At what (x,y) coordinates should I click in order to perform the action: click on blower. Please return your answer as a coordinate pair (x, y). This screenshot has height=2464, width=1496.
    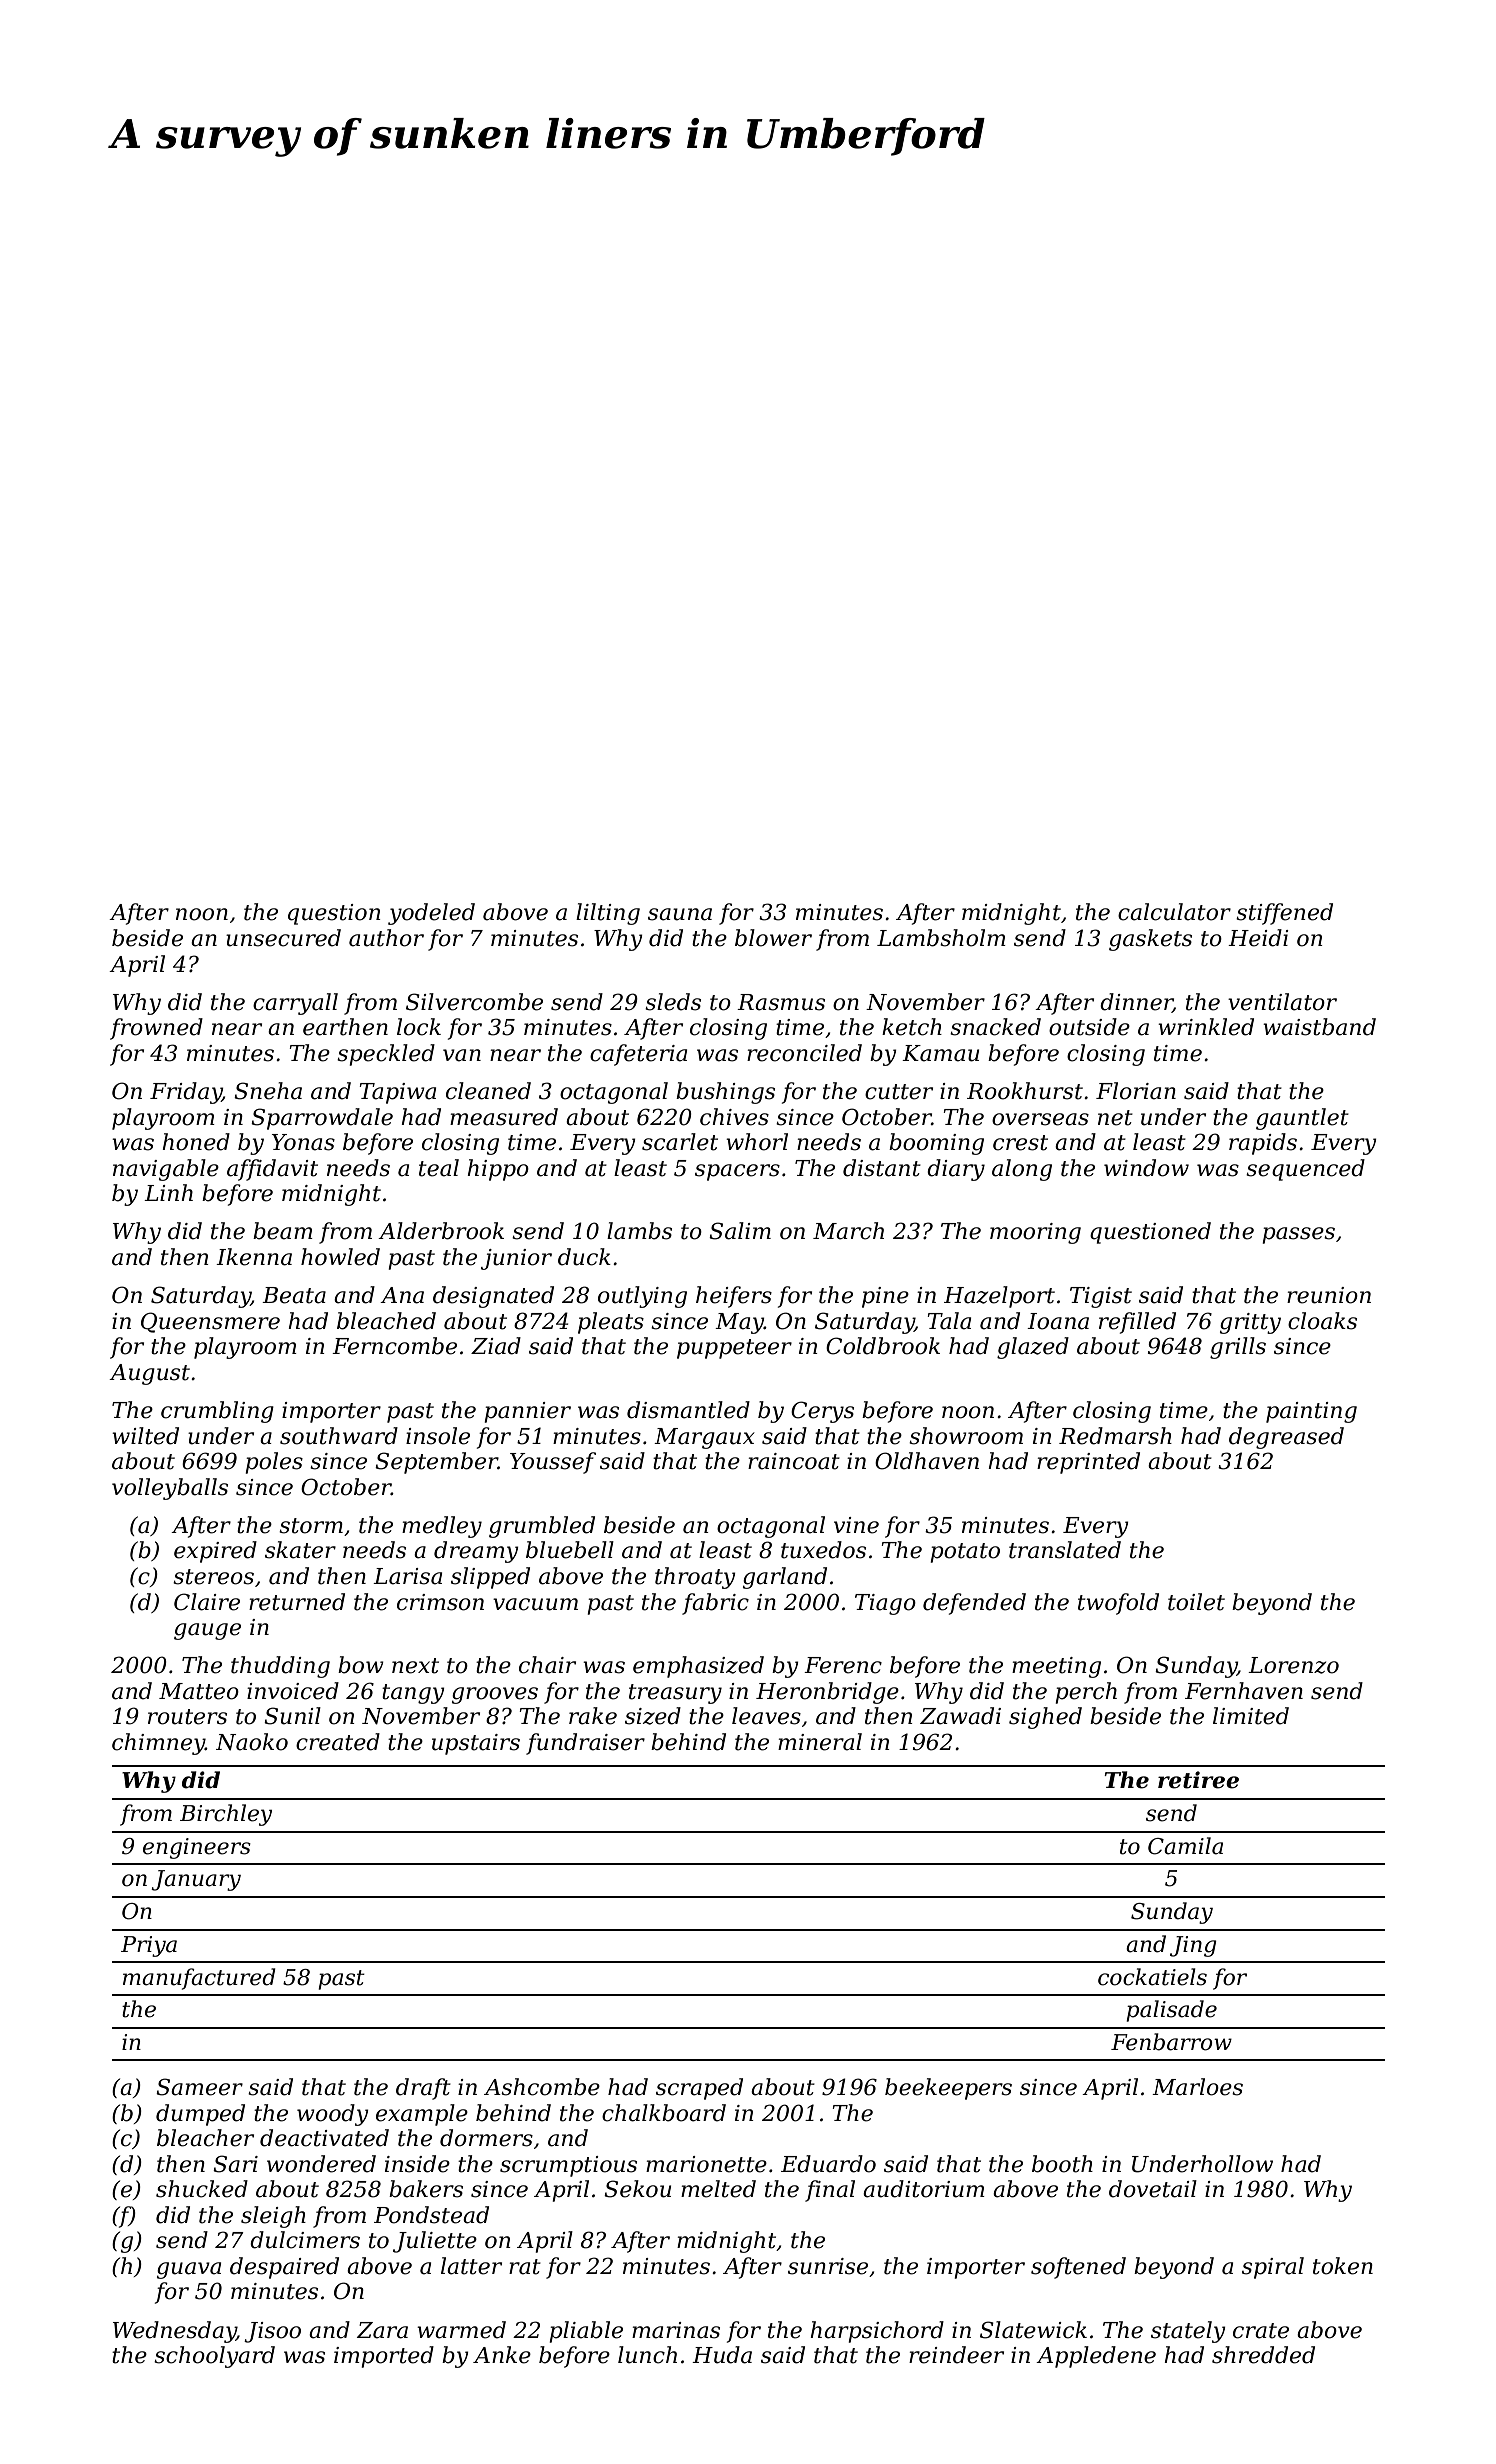
    Looking at the image, I should click on (773, 938).
